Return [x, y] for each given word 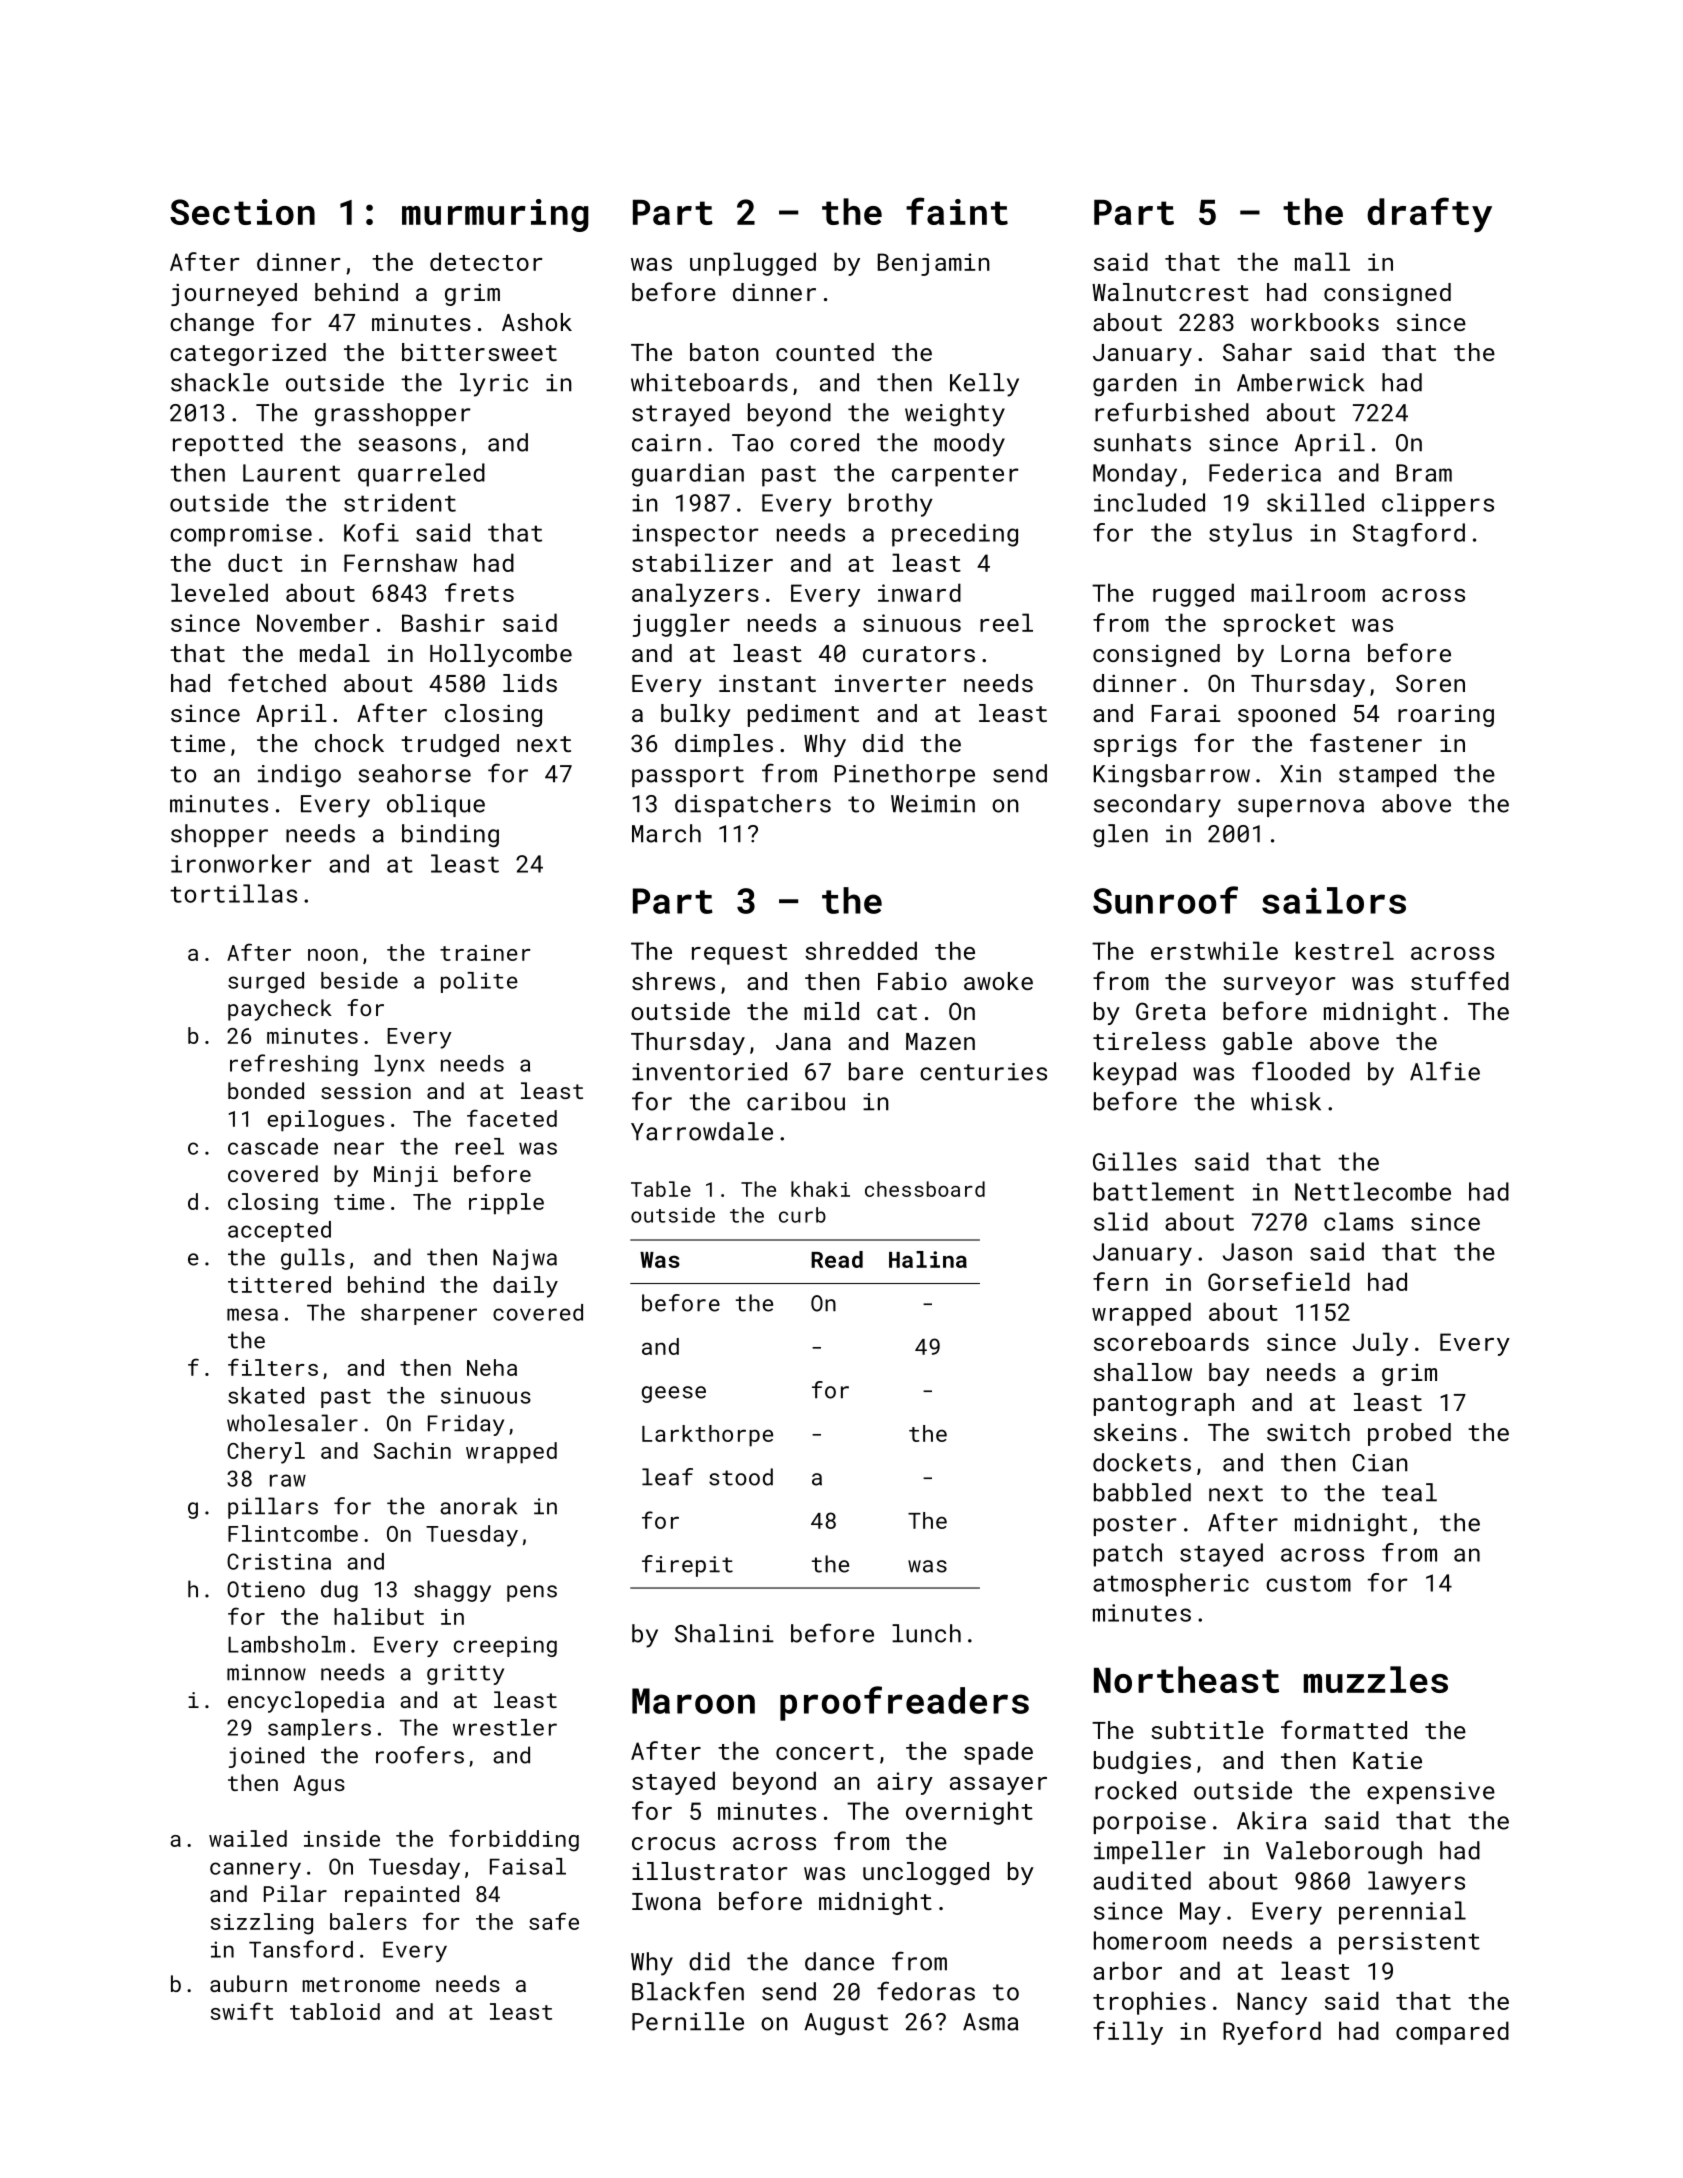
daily [525, 1287]
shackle [220, 382]
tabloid [335, 2011]
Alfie [1445, 1071]
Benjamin [934, 264]
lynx [399, 1065]
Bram [1424, 473]
